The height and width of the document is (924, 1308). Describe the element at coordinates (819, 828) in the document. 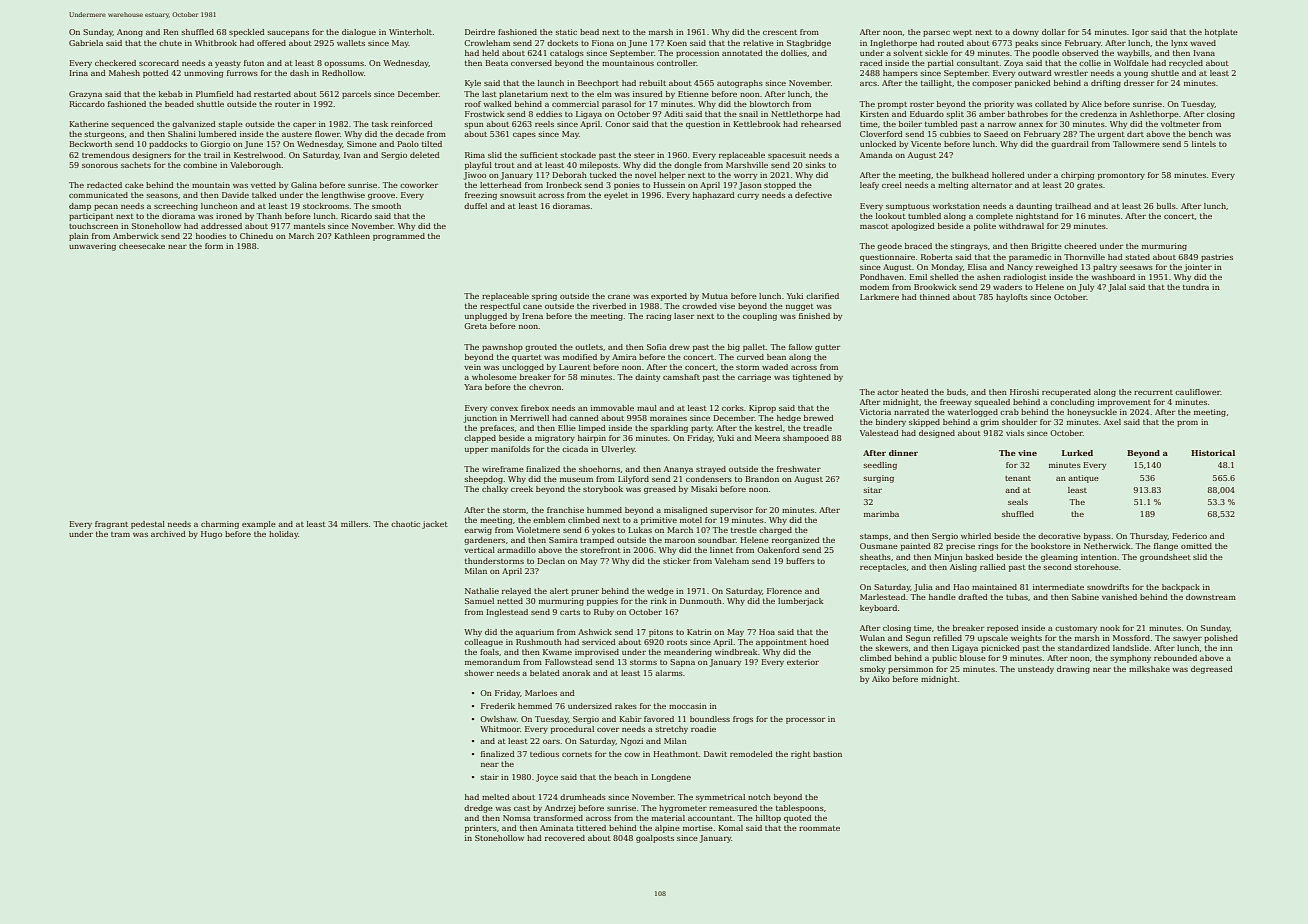

I see `roommate` at that location.
